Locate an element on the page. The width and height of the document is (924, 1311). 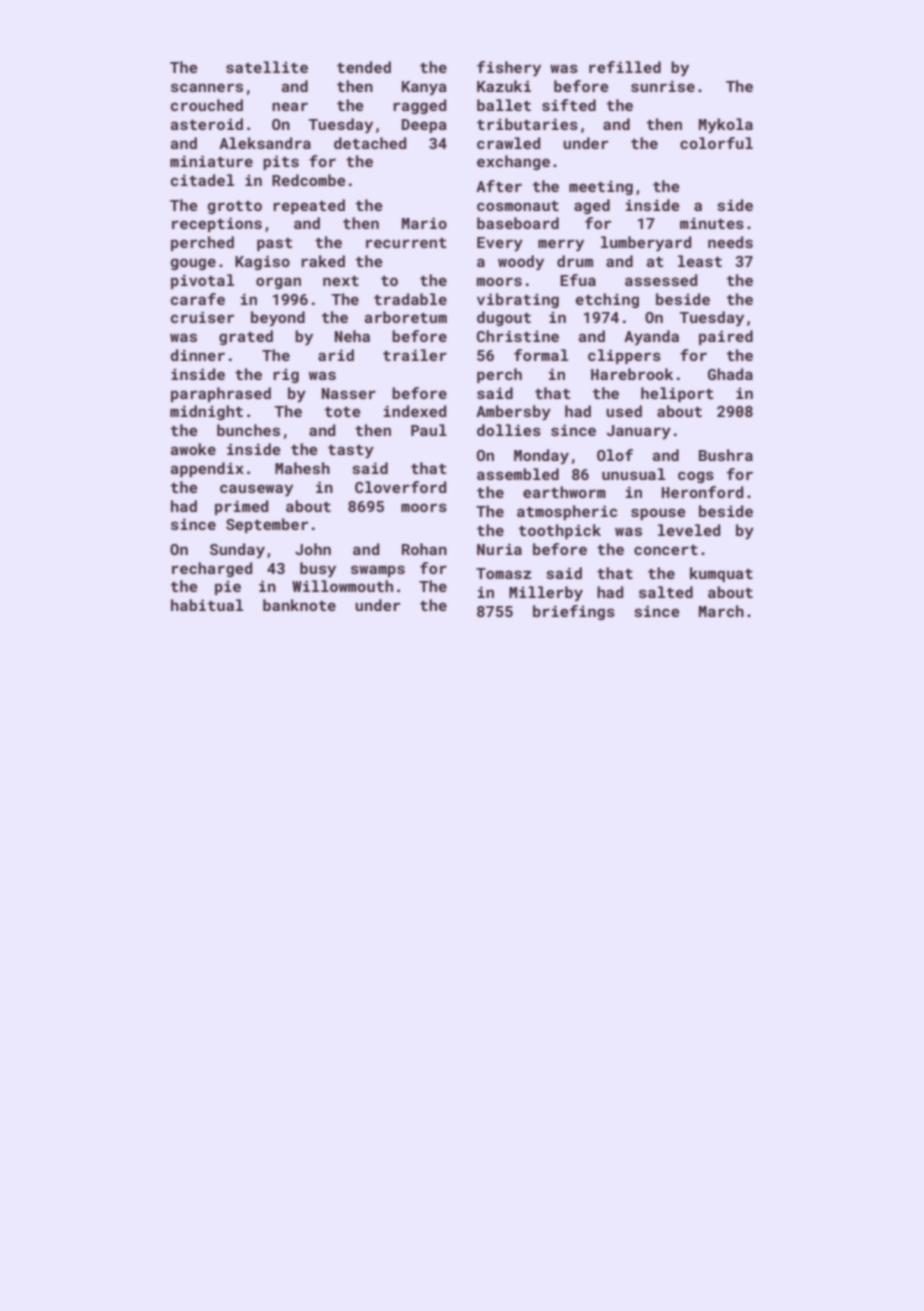
Kagiso is located at coordinates (262, 262).
